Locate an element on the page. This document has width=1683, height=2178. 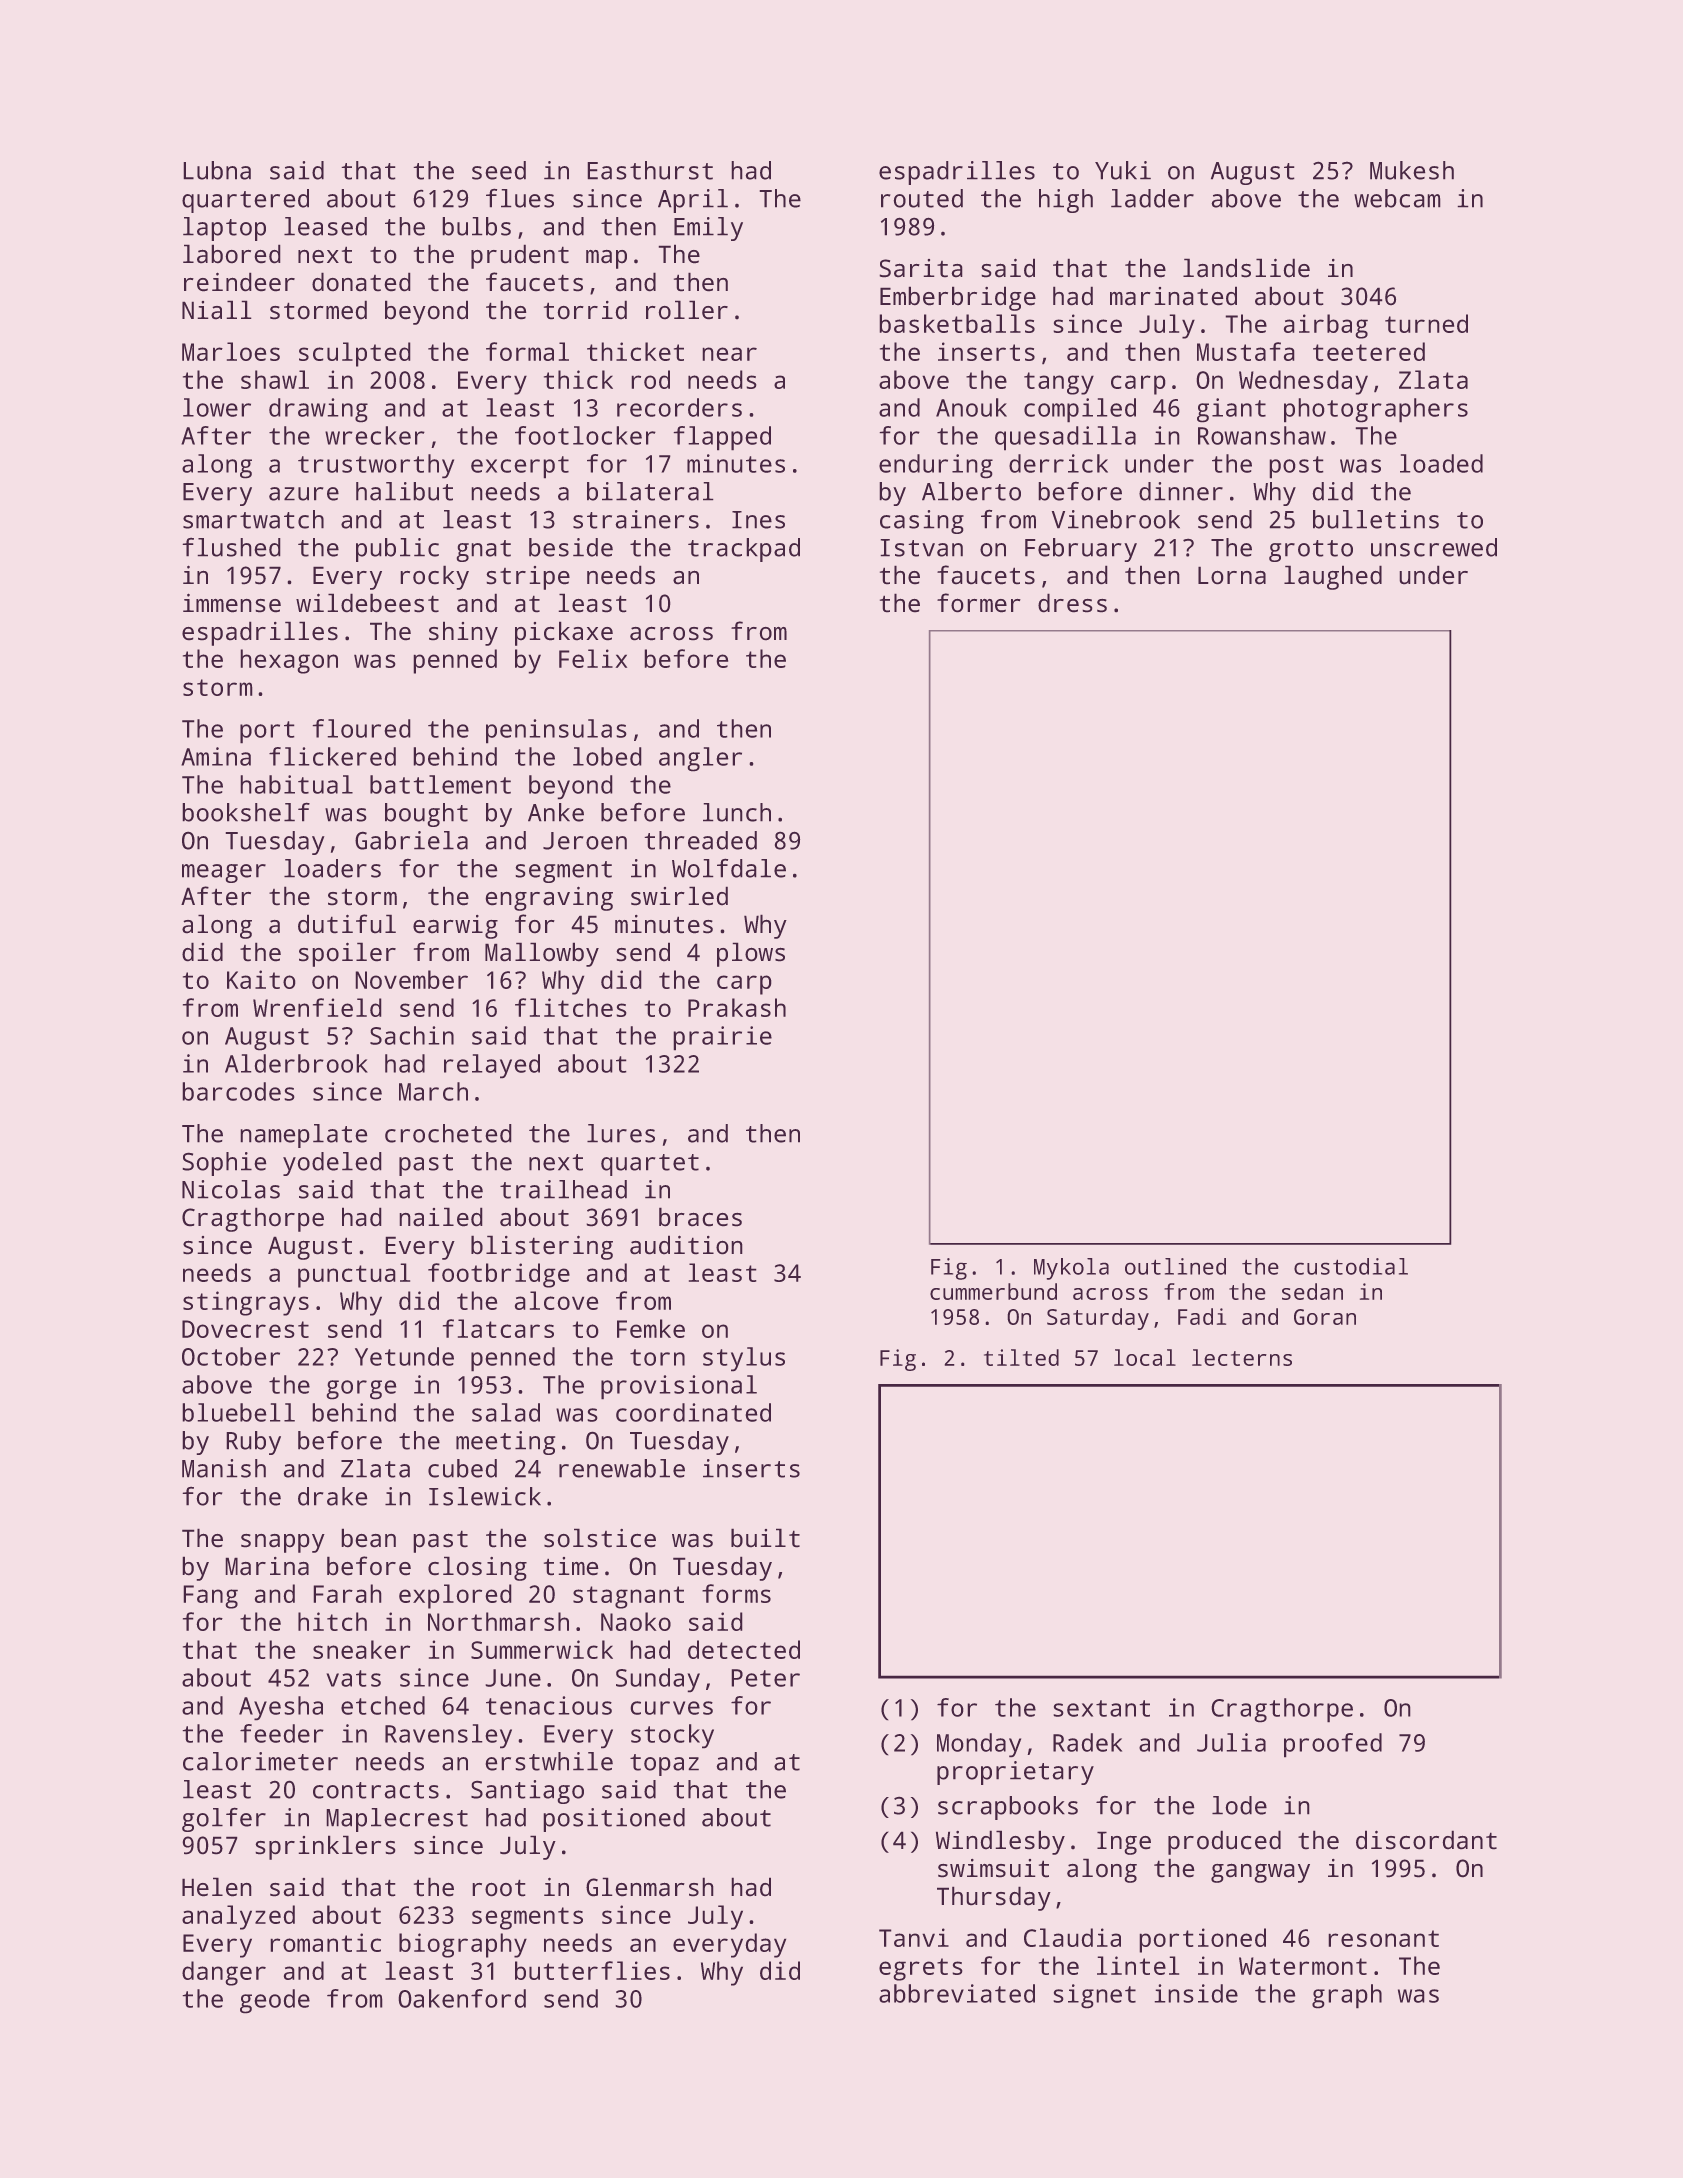
tilted is located at coordinates (1021, 1357).
